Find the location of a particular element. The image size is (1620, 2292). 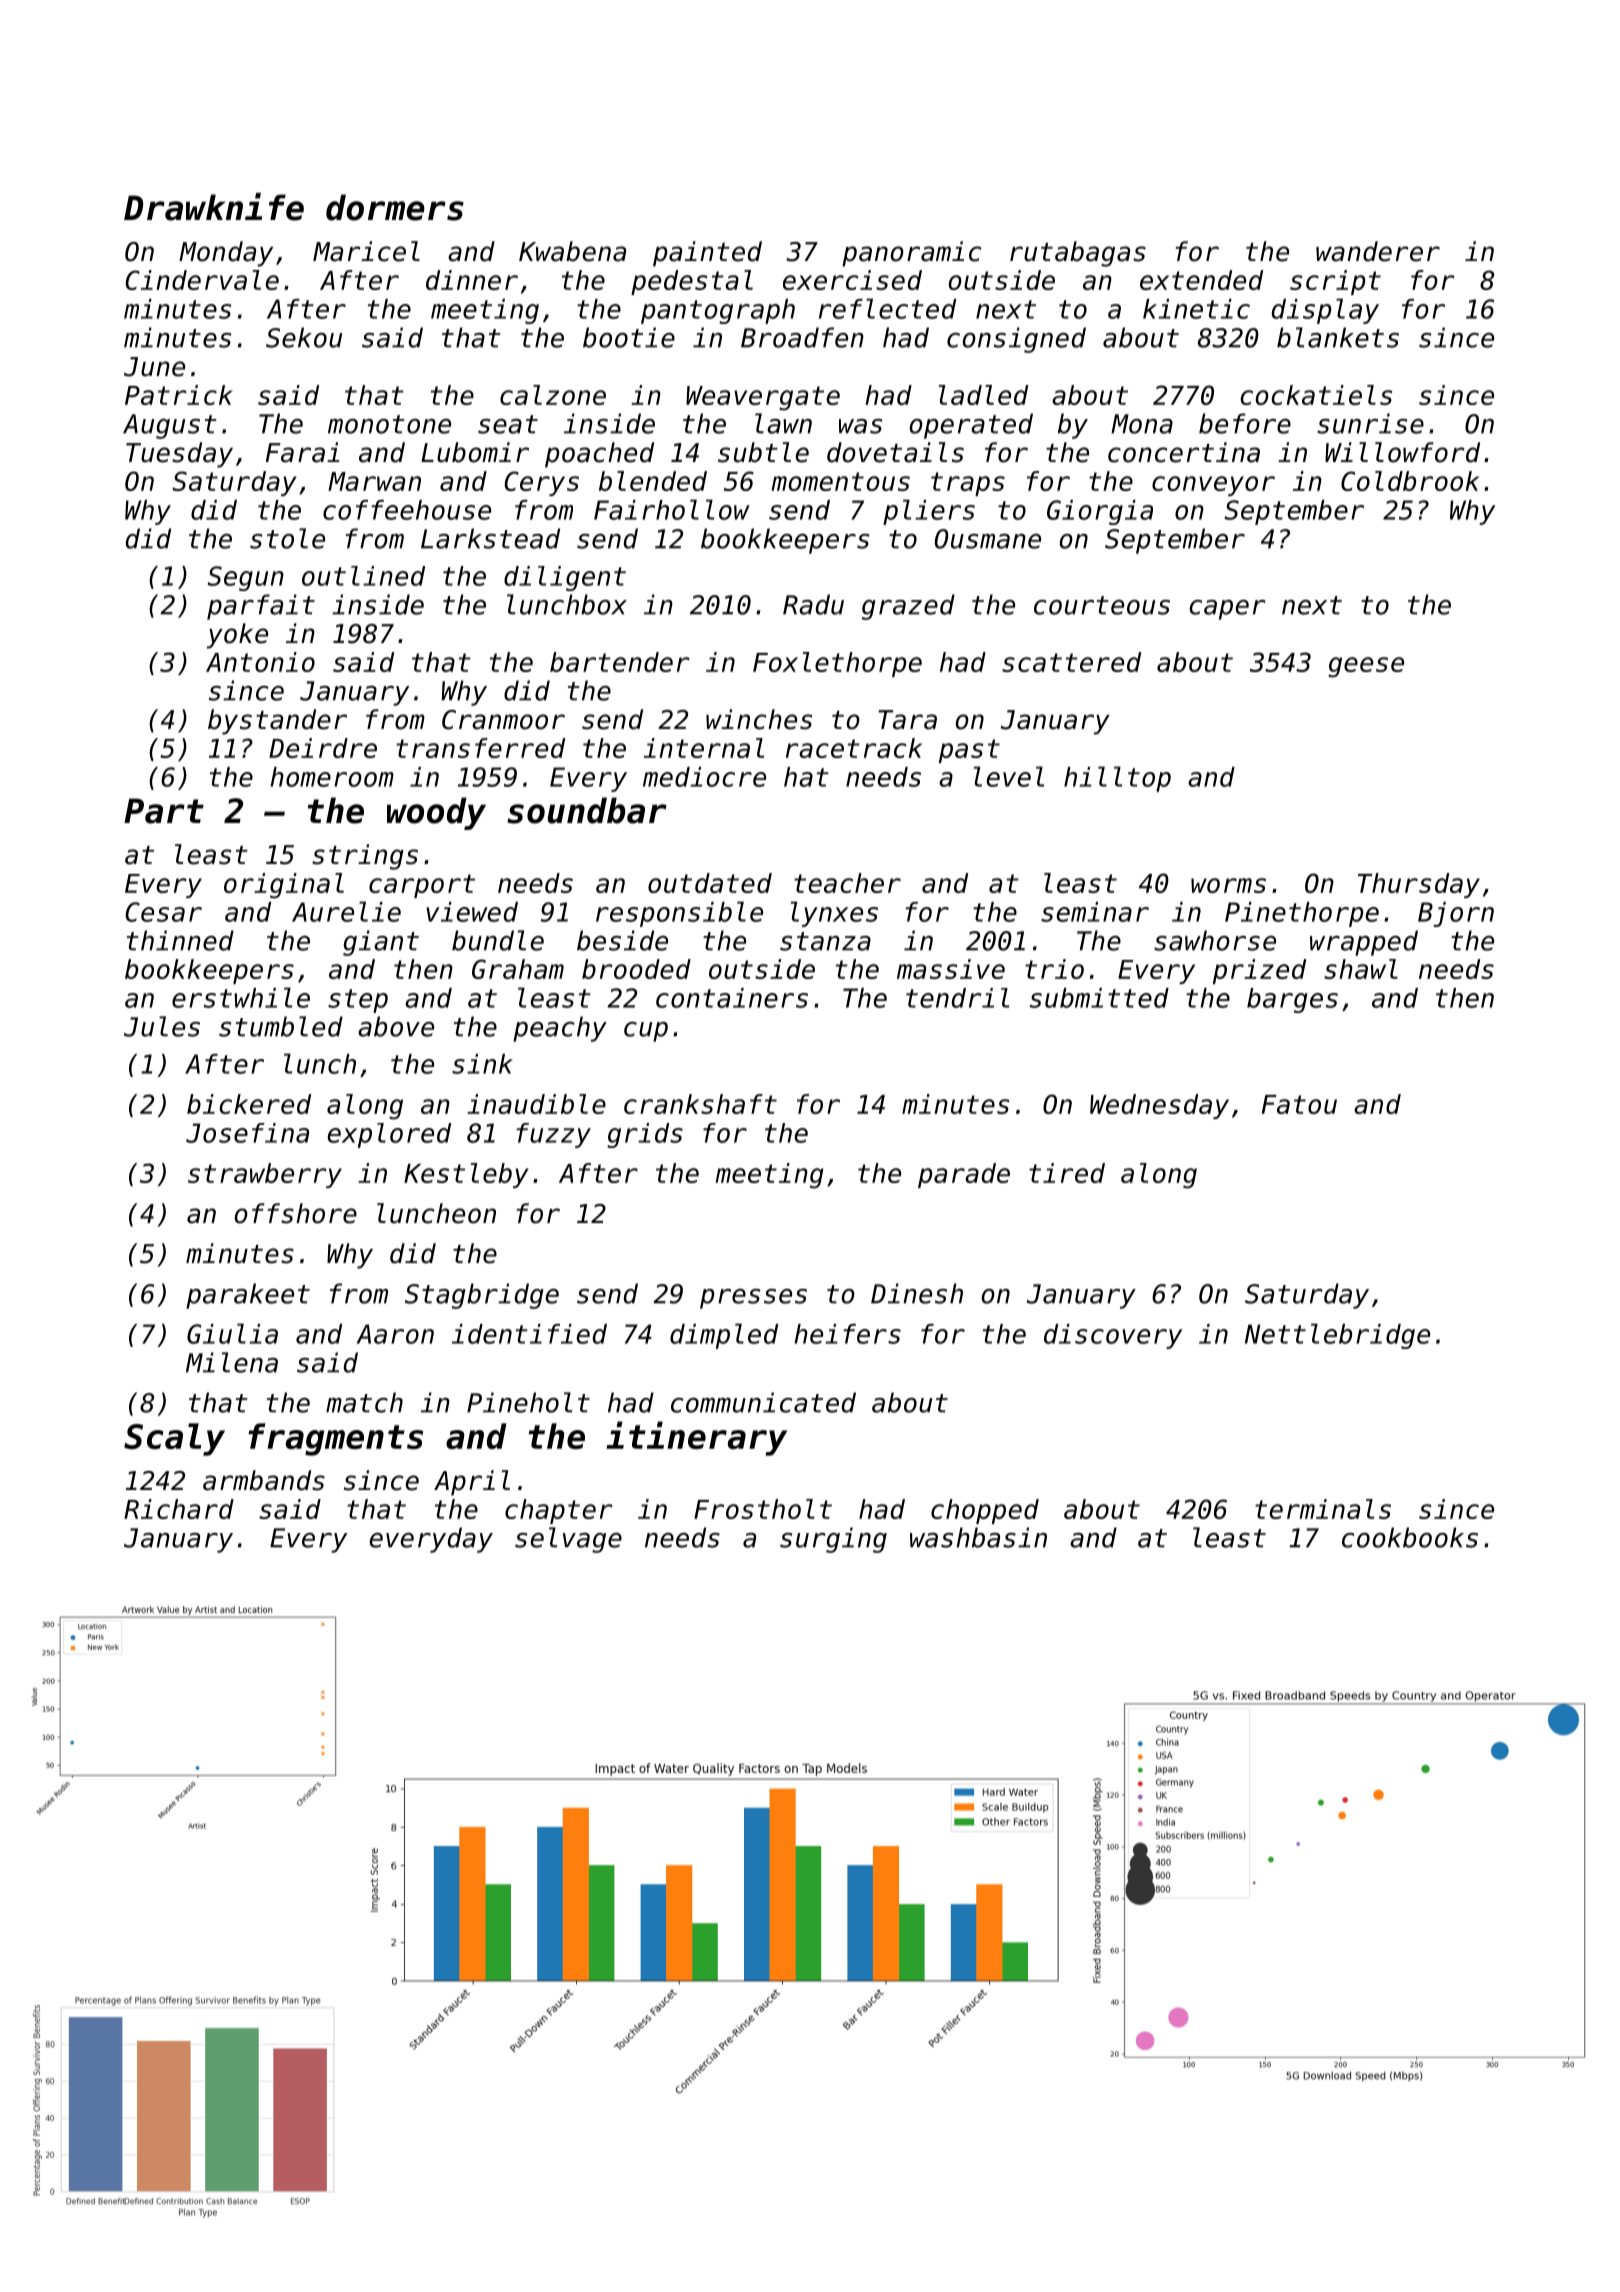

beside is located at coordinates (622, 940).
